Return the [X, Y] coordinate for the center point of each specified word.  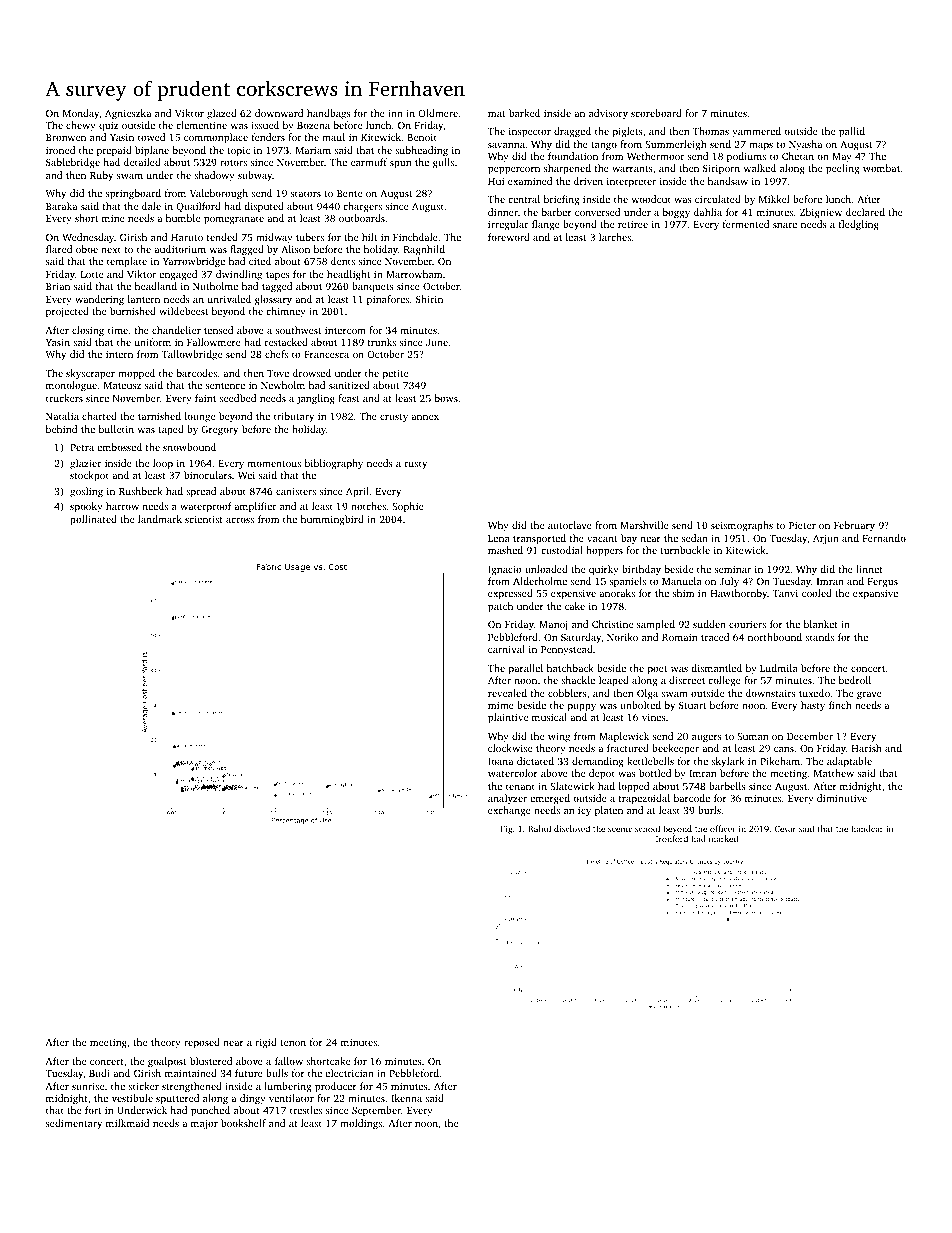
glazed [222, 114]
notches [368, 506]
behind [61, 429]
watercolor [513, 773]
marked [723, 838]
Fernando [884, 538]
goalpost [167, 1062]
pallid [852, 132]
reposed [202, 1043]
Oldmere [438, 113]
